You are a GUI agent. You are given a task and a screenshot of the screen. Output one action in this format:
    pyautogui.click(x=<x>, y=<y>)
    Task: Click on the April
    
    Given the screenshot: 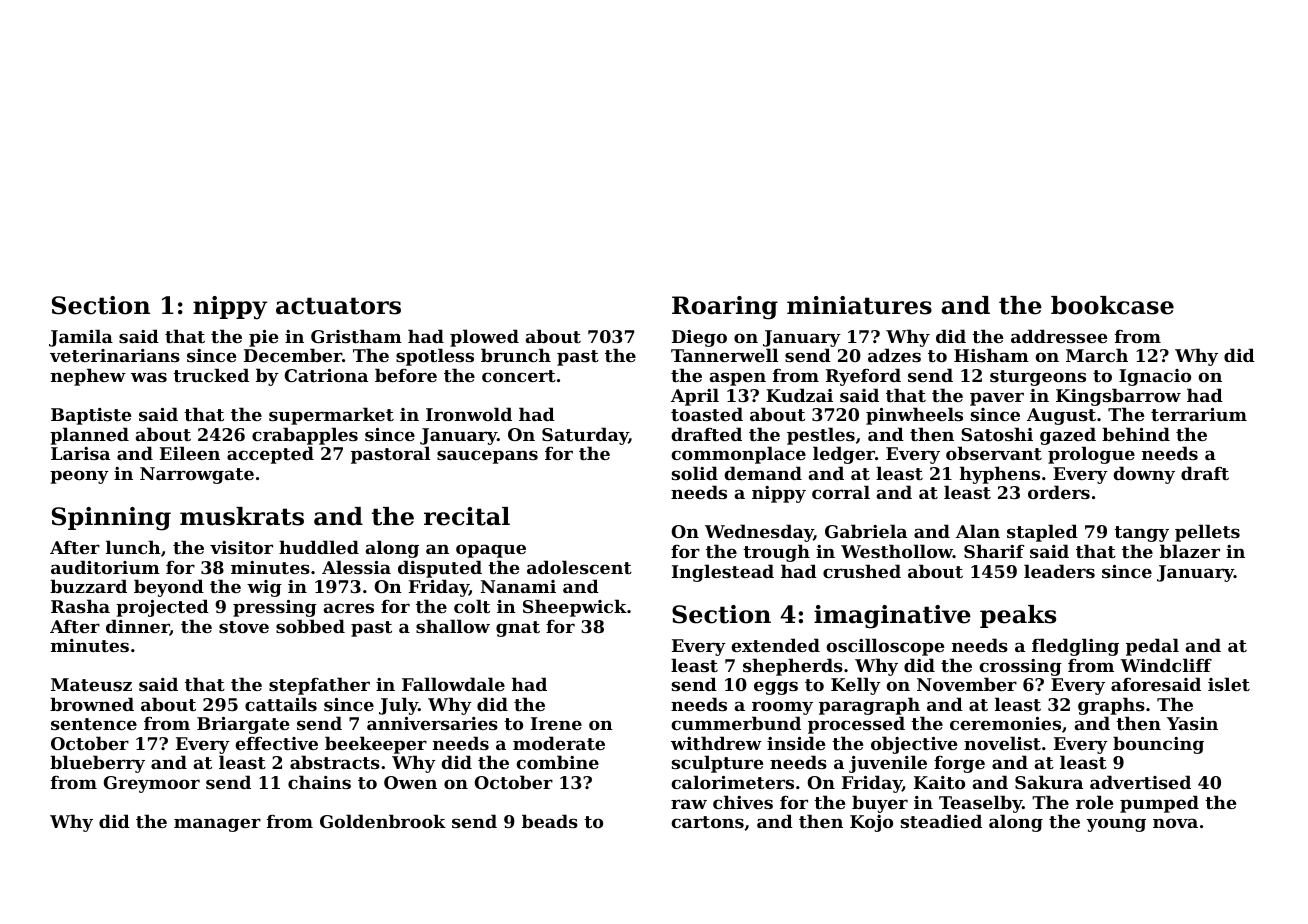 What is the action you would take?
    pyautogui.click(x=695, y=397)
